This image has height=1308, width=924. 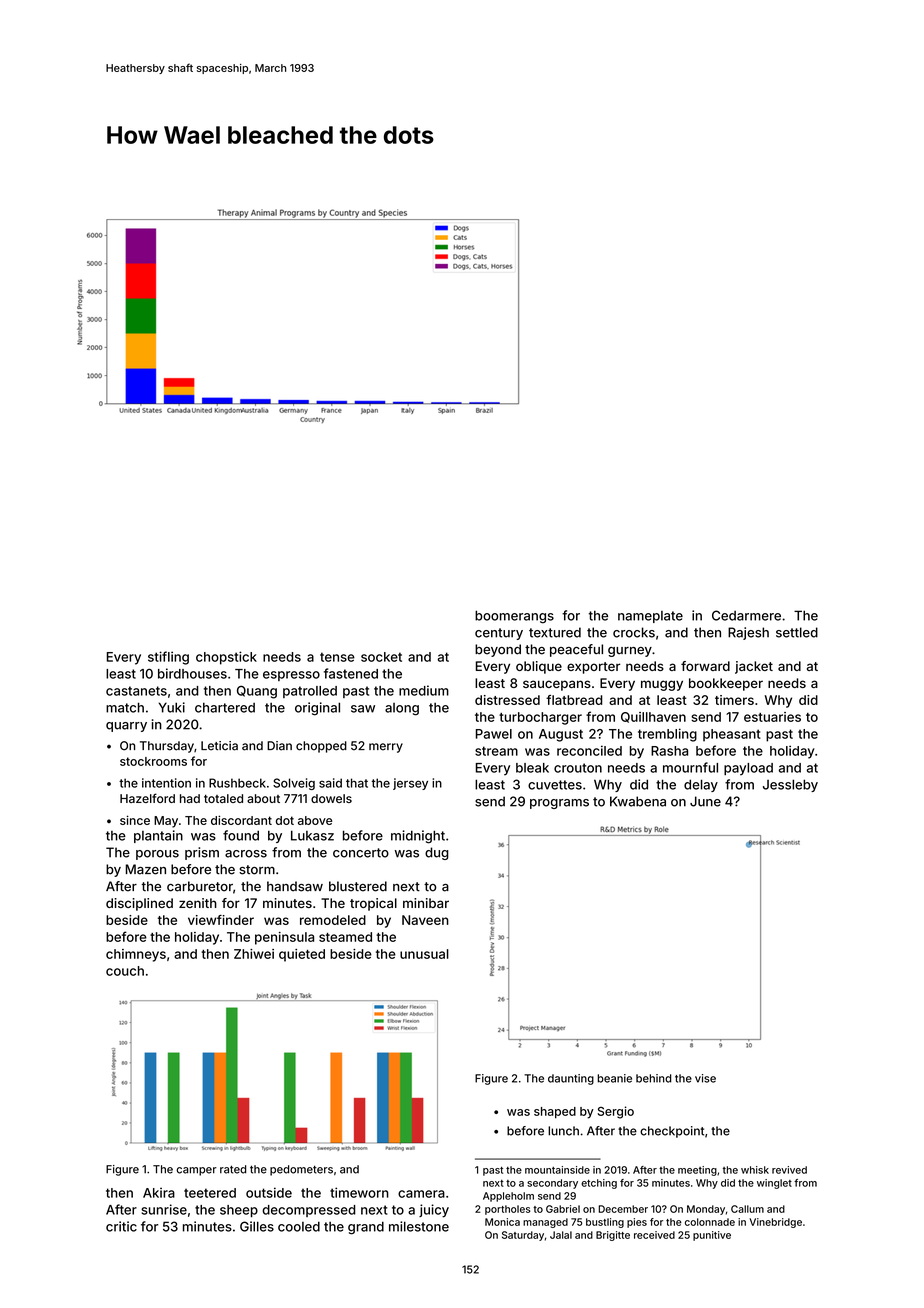 What do you see at coordinates (555, 785) in the image?
I see `cuvettes` at bounding box center [555, 785].
